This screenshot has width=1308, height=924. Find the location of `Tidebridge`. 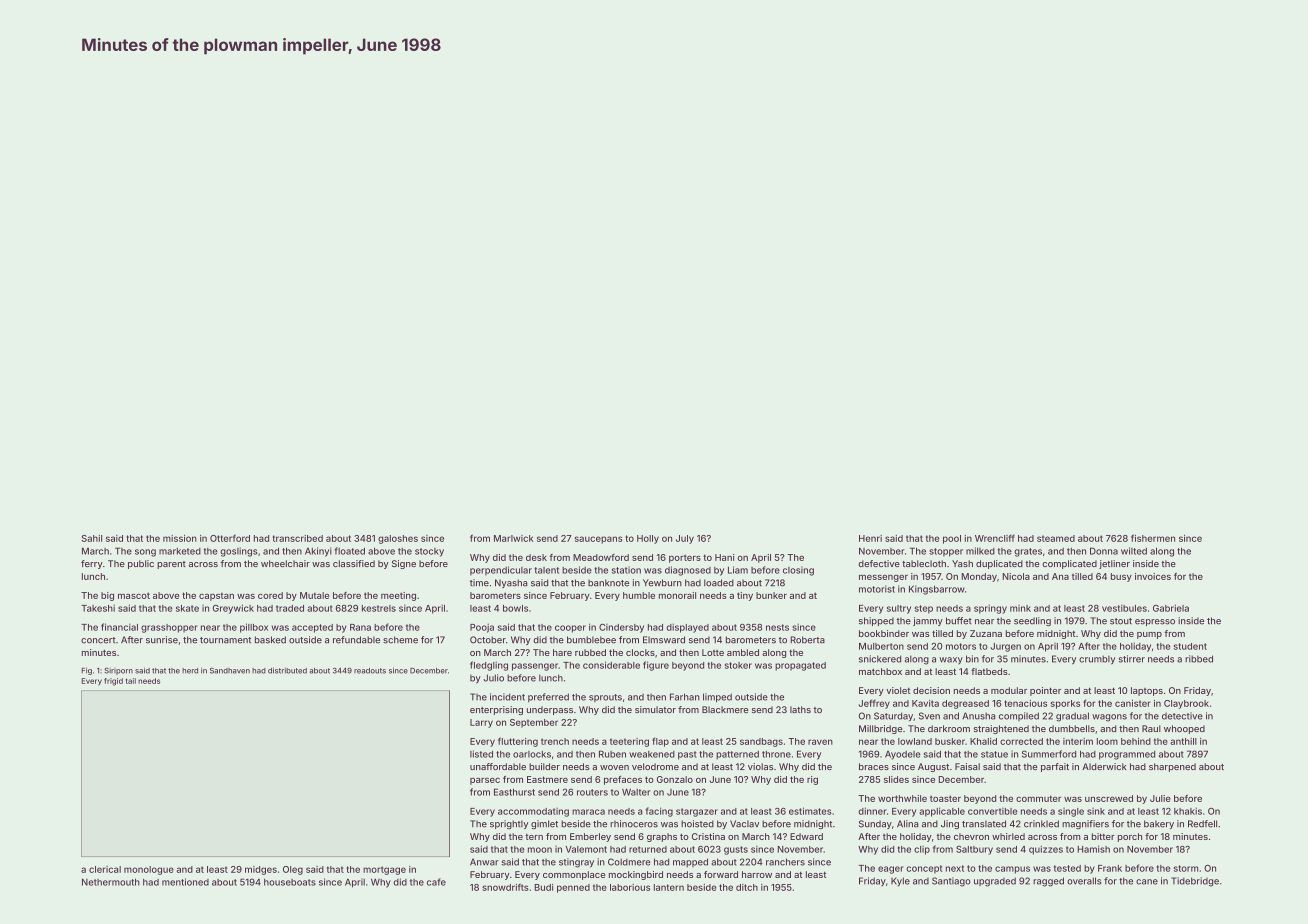

Tidebridge is located at coordinates (1195, 882).
